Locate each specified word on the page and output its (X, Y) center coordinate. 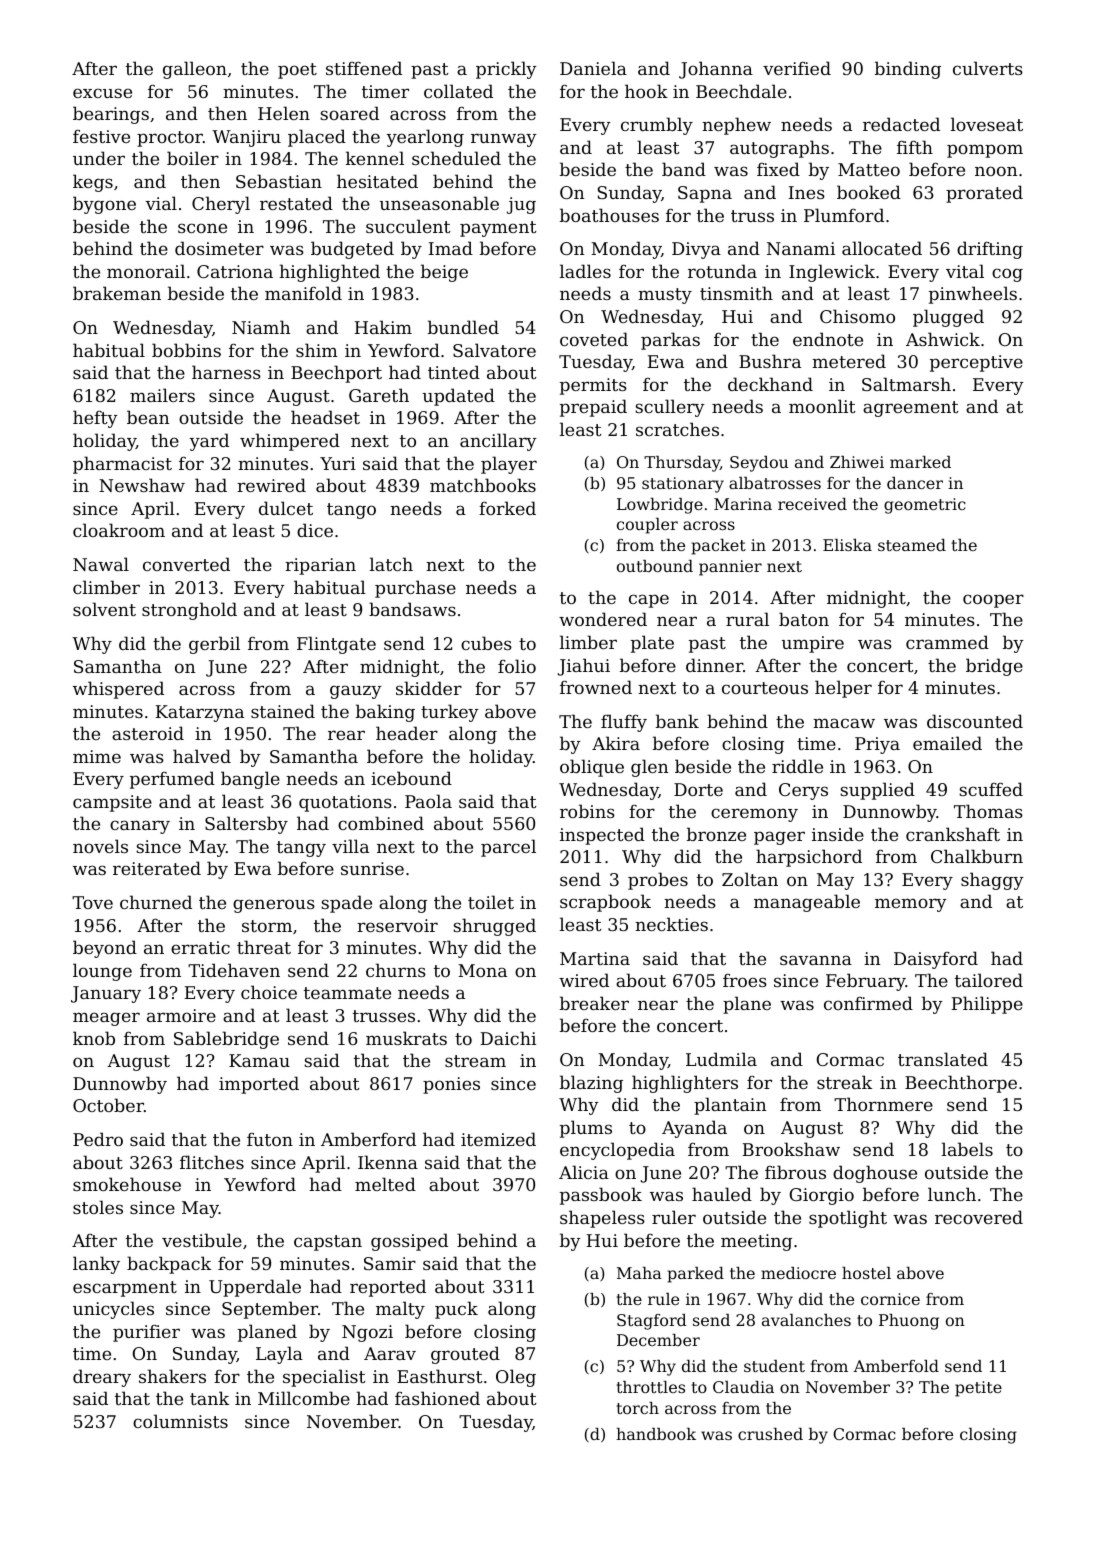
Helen (284, 113)
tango (351, 511)
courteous (765, 688)
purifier (146, 1333)
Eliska (847, 545)
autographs (779, 149)
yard (209, 442)
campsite (112, 803)
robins (587, 811)
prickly (506, 70)
